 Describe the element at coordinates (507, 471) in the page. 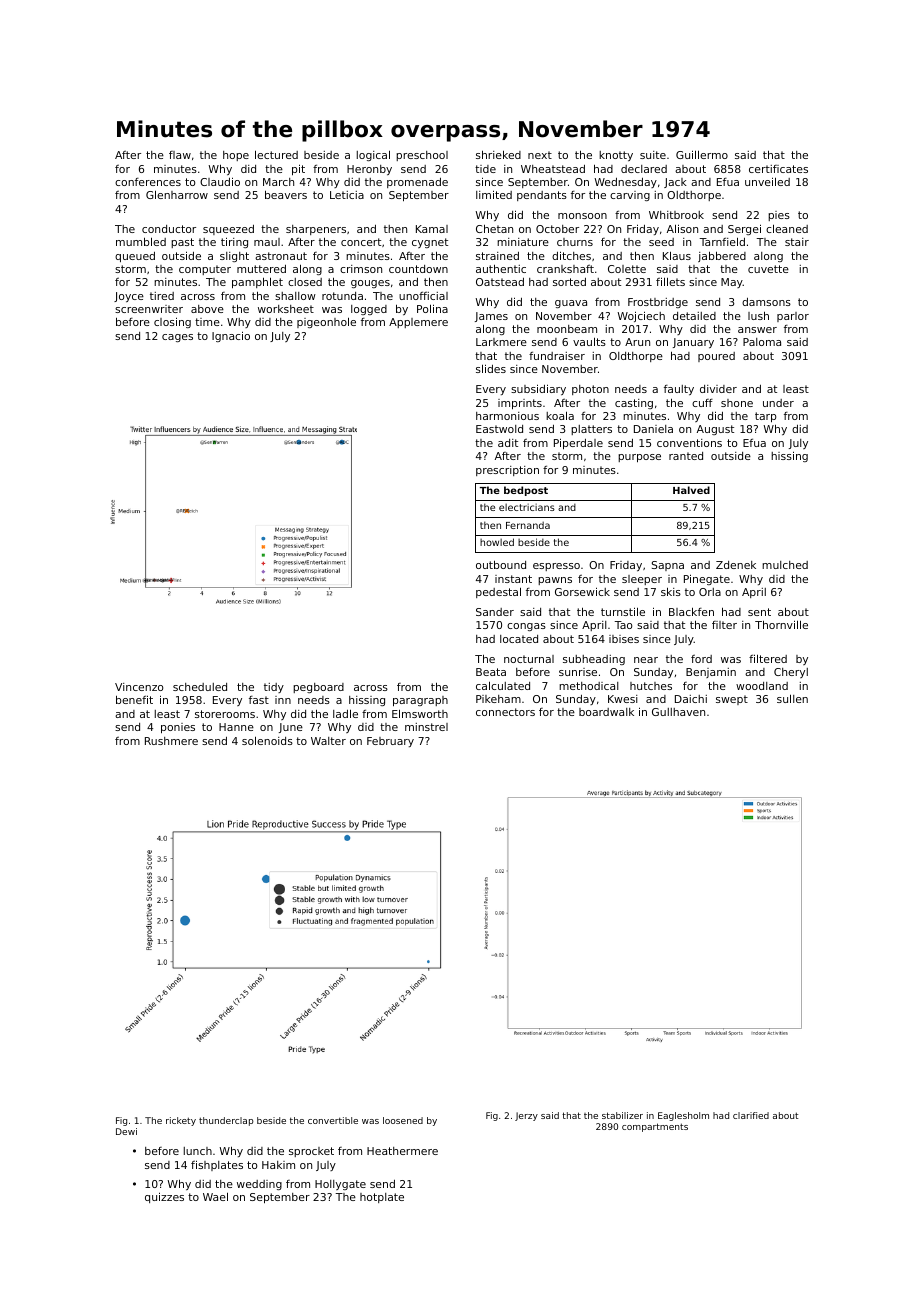

I see `prescription` at that location.
